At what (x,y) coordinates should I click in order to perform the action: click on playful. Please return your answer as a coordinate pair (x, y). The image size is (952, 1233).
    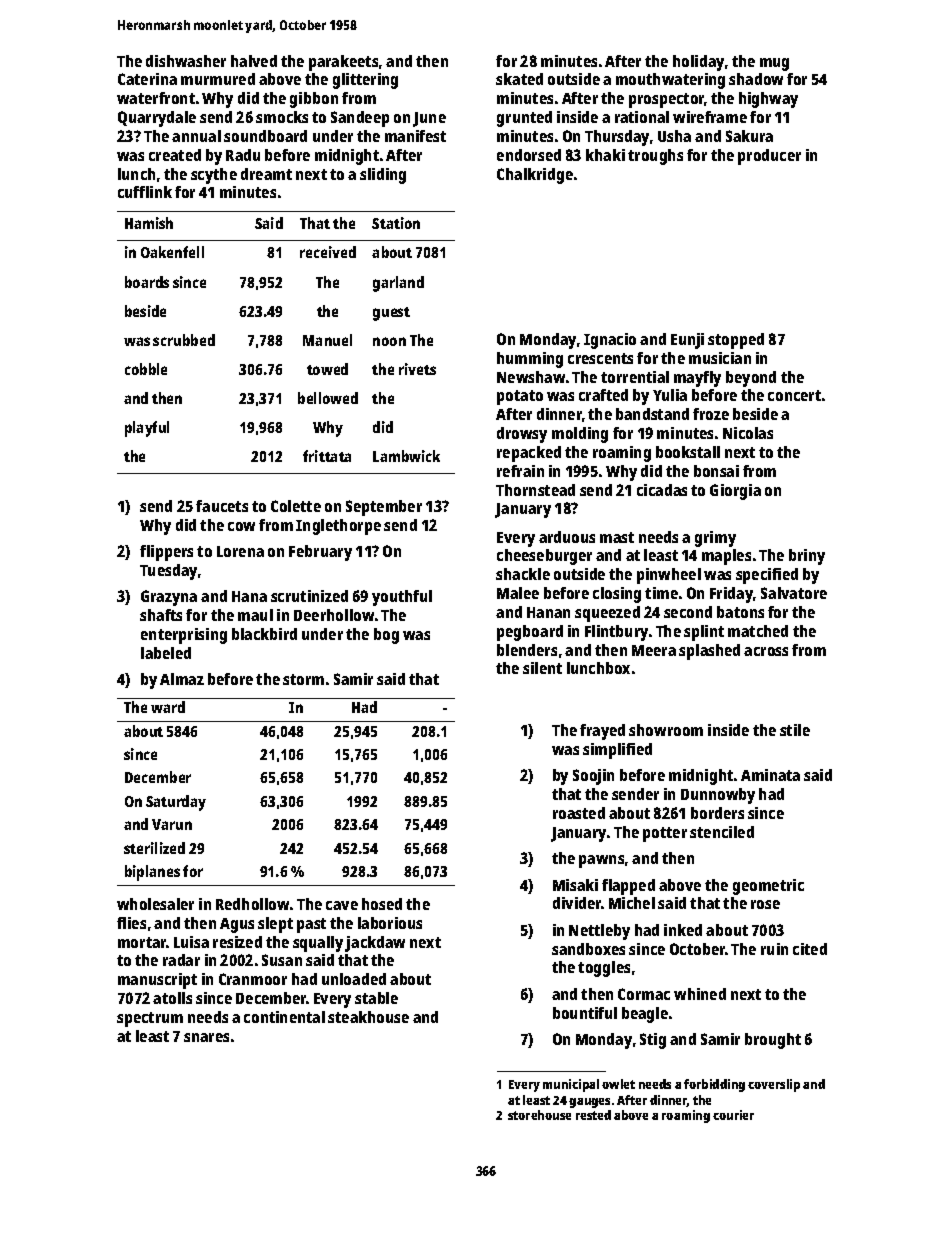
    Looking at the image, I should click on (147, 429).
